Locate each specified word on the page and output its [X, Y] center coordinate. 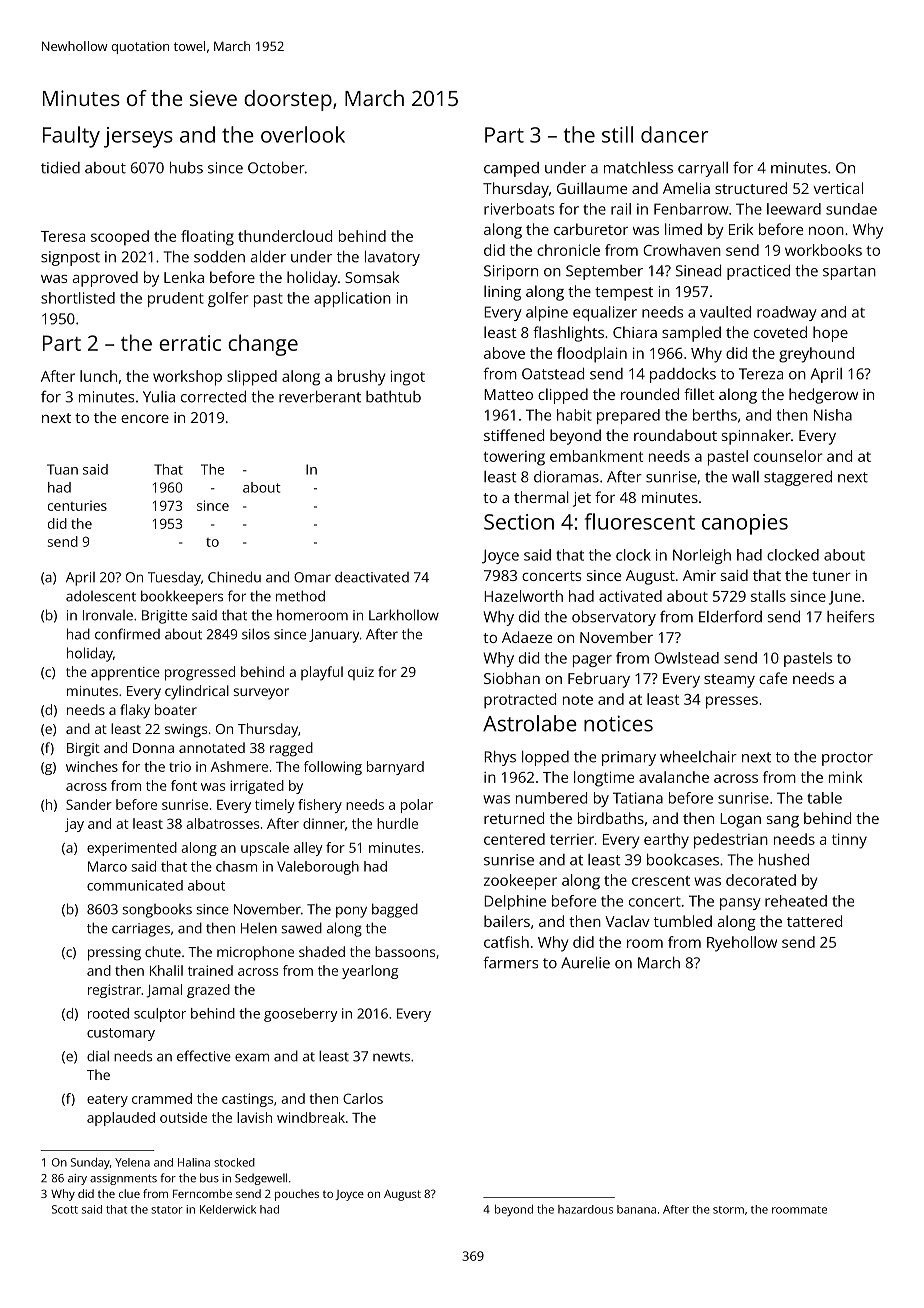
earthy [666, 841]
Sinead [698, 270]
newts [391, 1057]
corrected [213, 397]
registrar [114, 991]
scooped [120, 238]
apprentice [125, 674]
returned [514, 818]
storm [728, 1210]
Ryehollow [742, 944]
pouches [297, 1195]
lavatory [392, 258]
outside [183, 1117]
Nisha [833, 415]
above [504, 353]
